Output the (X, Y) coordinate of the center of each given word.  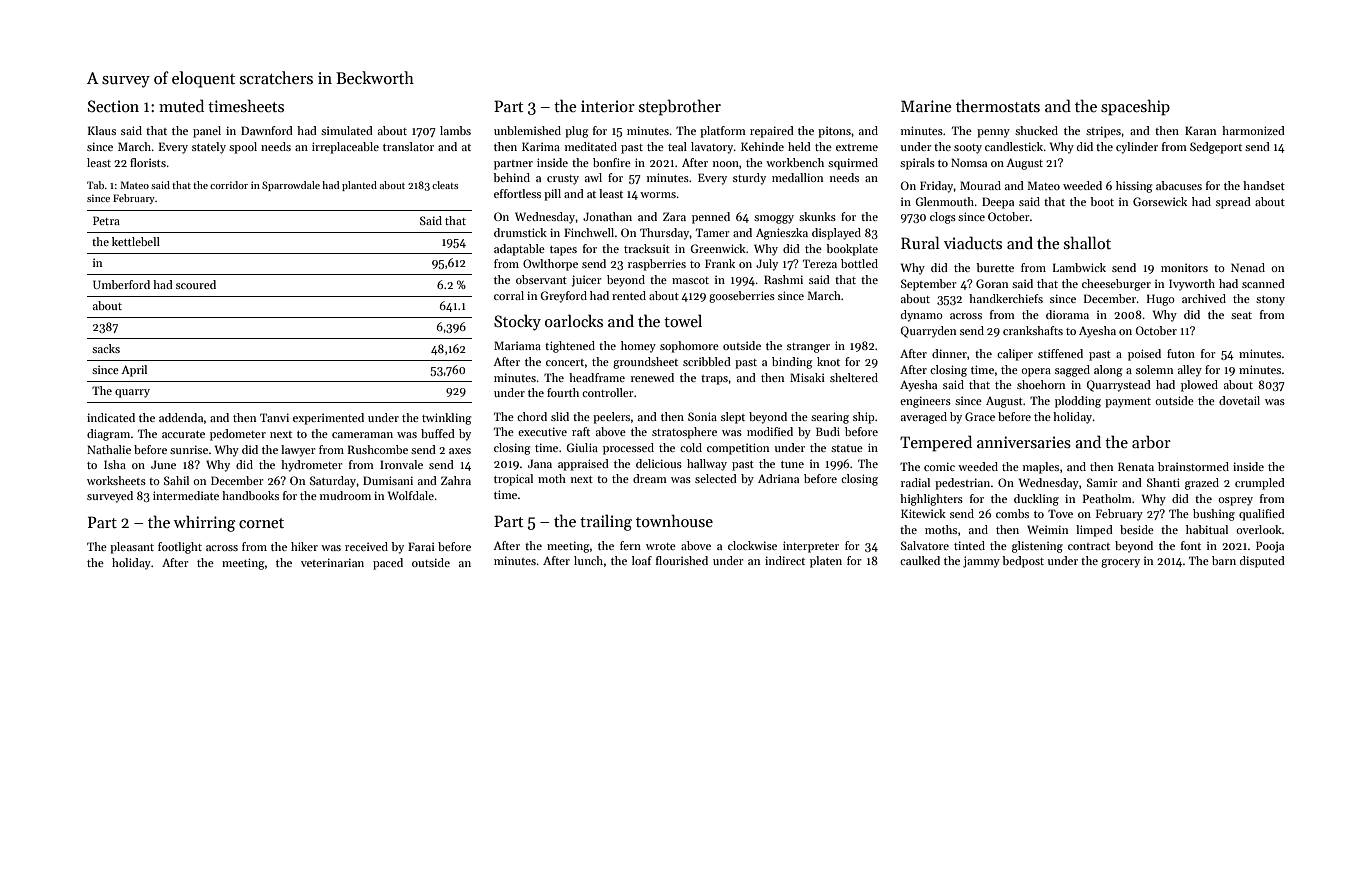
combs (1012, 513)
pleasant (132, 548)
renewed (652, 377)
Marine (926, 106)
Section (113, 106)
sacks (106, 348)
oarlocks (574, 320)
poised (1144, 355)
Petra (106, 220)
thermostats (998, 105)
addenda (181, 417)
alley (1190, 371)
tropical (513, 480)
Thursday (665, 234)
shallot (1087, 242)
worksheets (116, 480)
